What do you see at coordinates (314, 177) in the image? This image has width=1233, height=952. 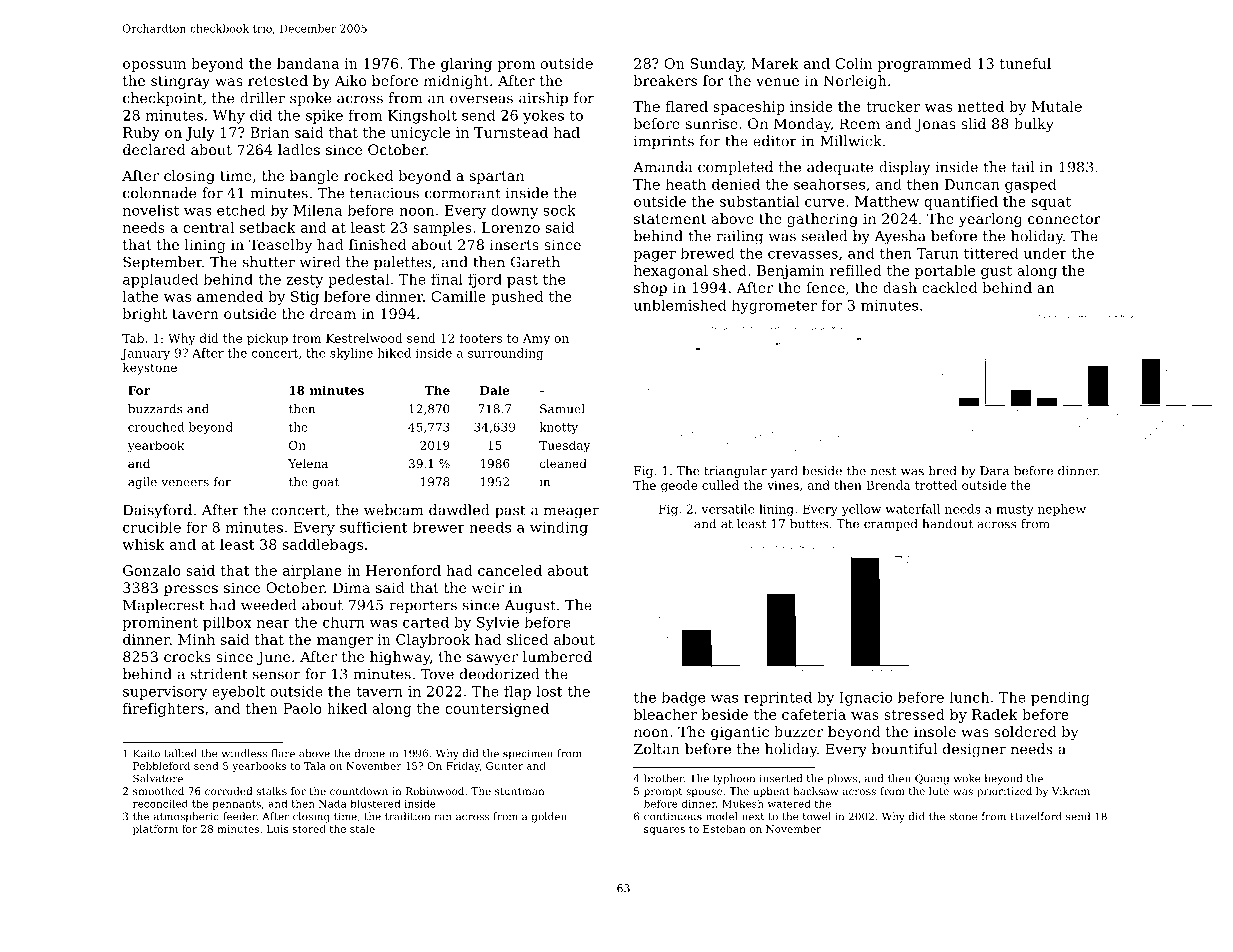 I see `bangle` at bounding box center [314, 177].
